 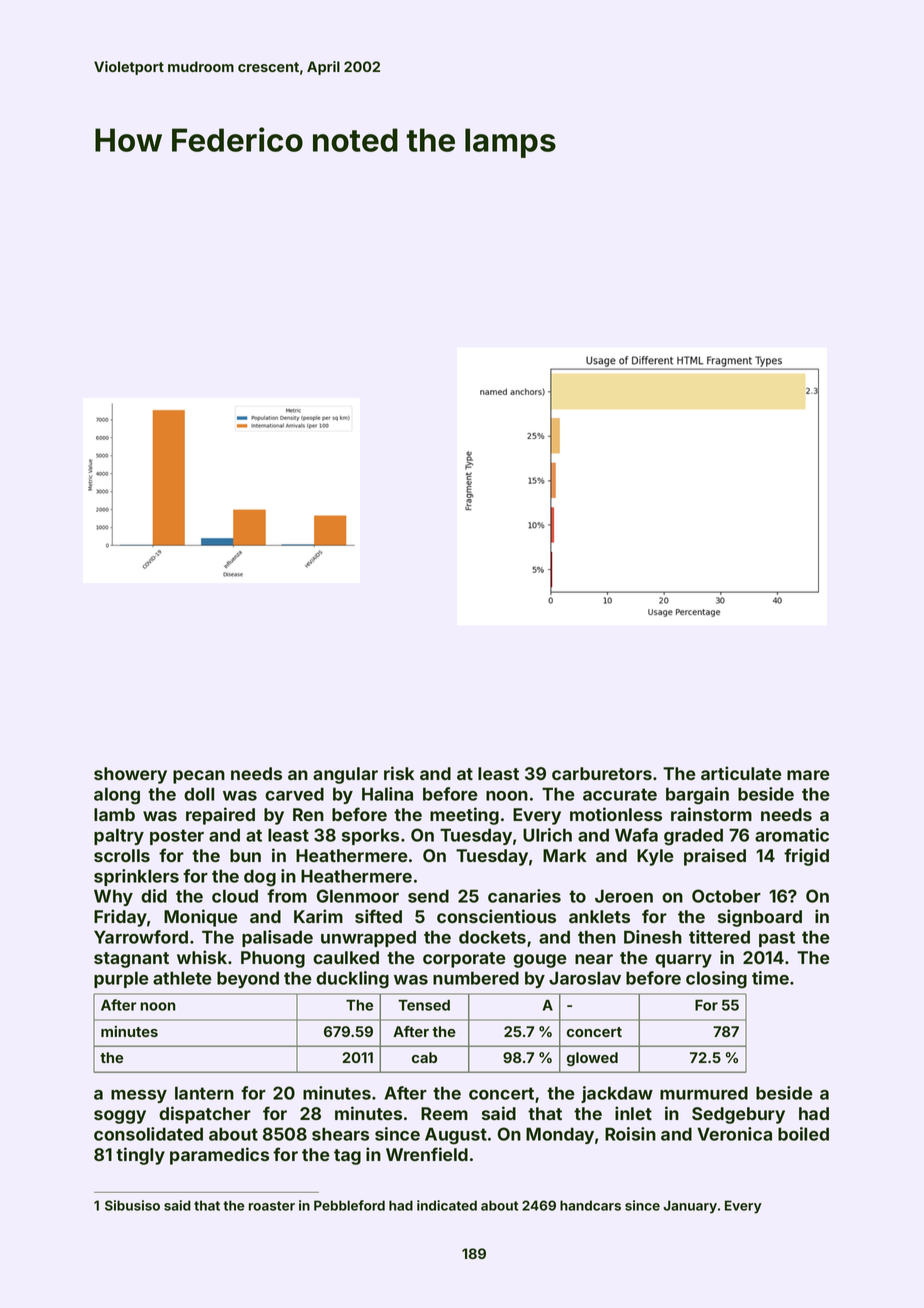 I want to click on praised, so click(x=715, y=857).
